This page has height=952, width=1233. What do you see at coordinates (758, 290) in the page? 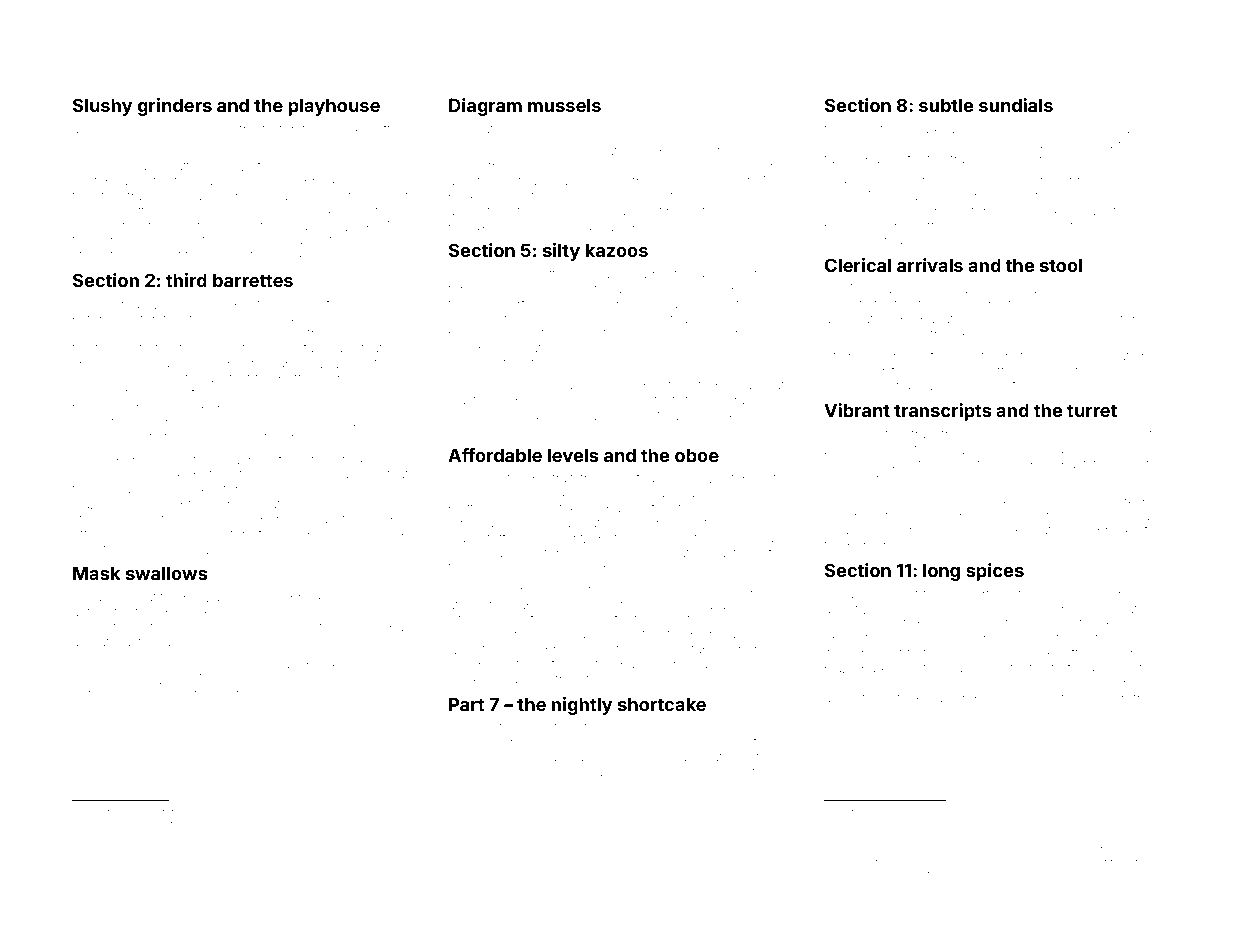
I see `porpoise` at bounding box center [758, 290].
